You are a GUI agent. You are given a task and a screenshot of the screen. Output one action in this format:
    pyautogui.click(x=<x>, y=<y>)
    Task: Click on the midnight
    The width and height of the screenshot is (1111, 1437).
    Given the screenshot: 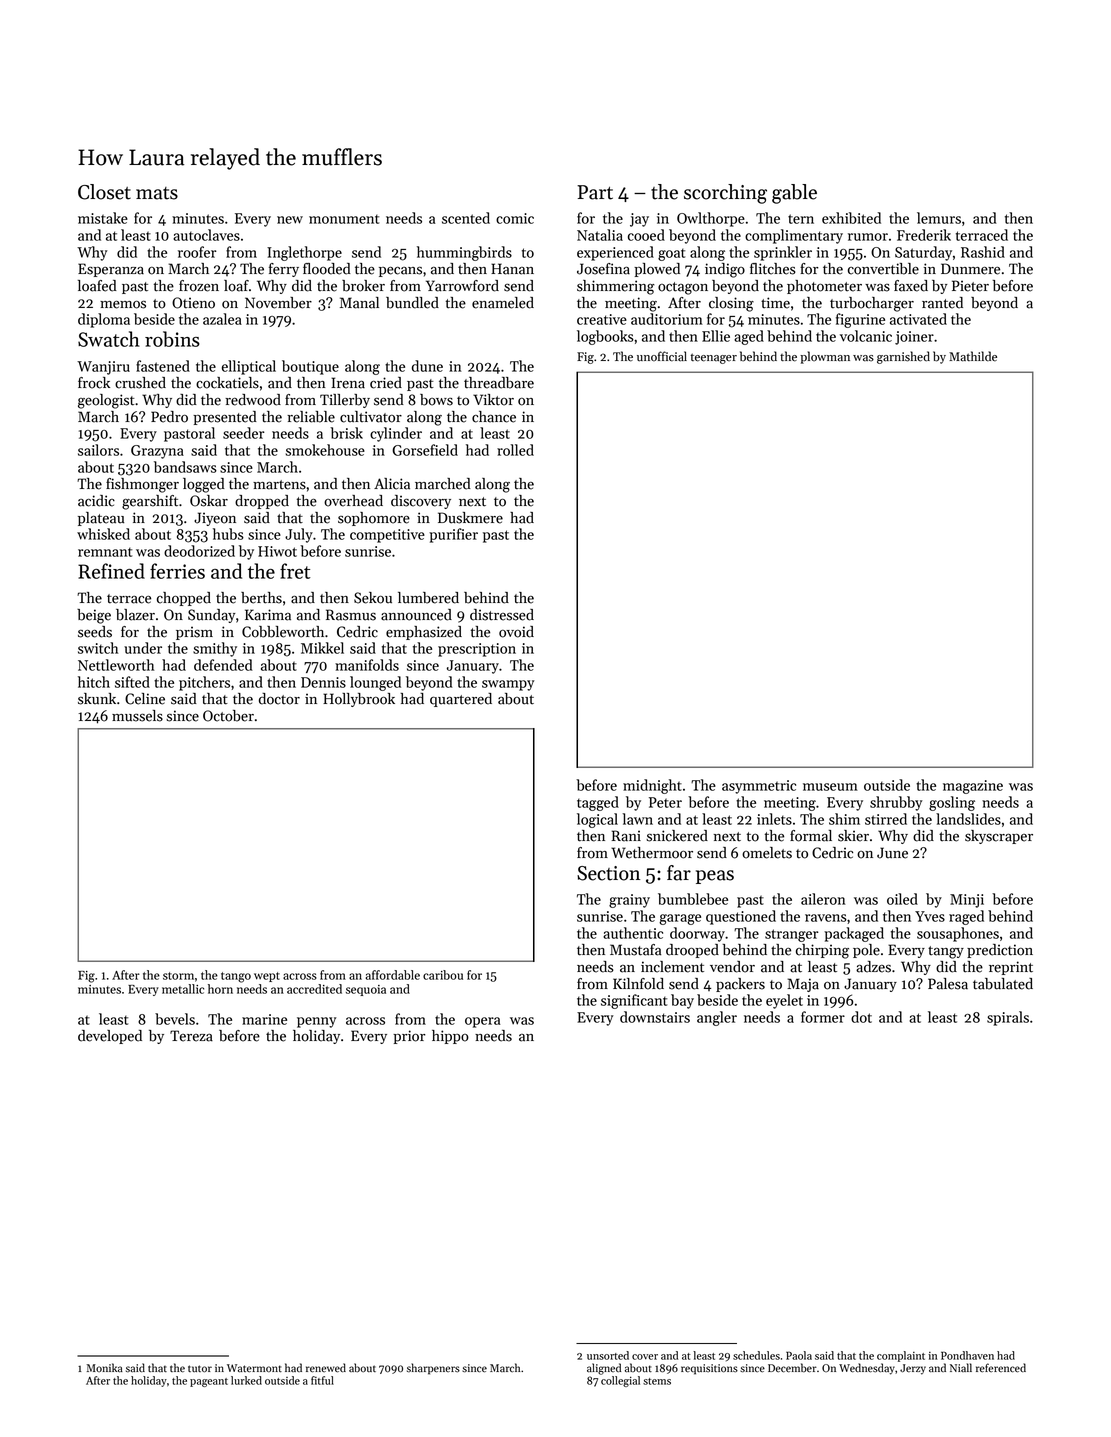 What is the action you would take?
    pyautogui.click(x=652, y=786)
